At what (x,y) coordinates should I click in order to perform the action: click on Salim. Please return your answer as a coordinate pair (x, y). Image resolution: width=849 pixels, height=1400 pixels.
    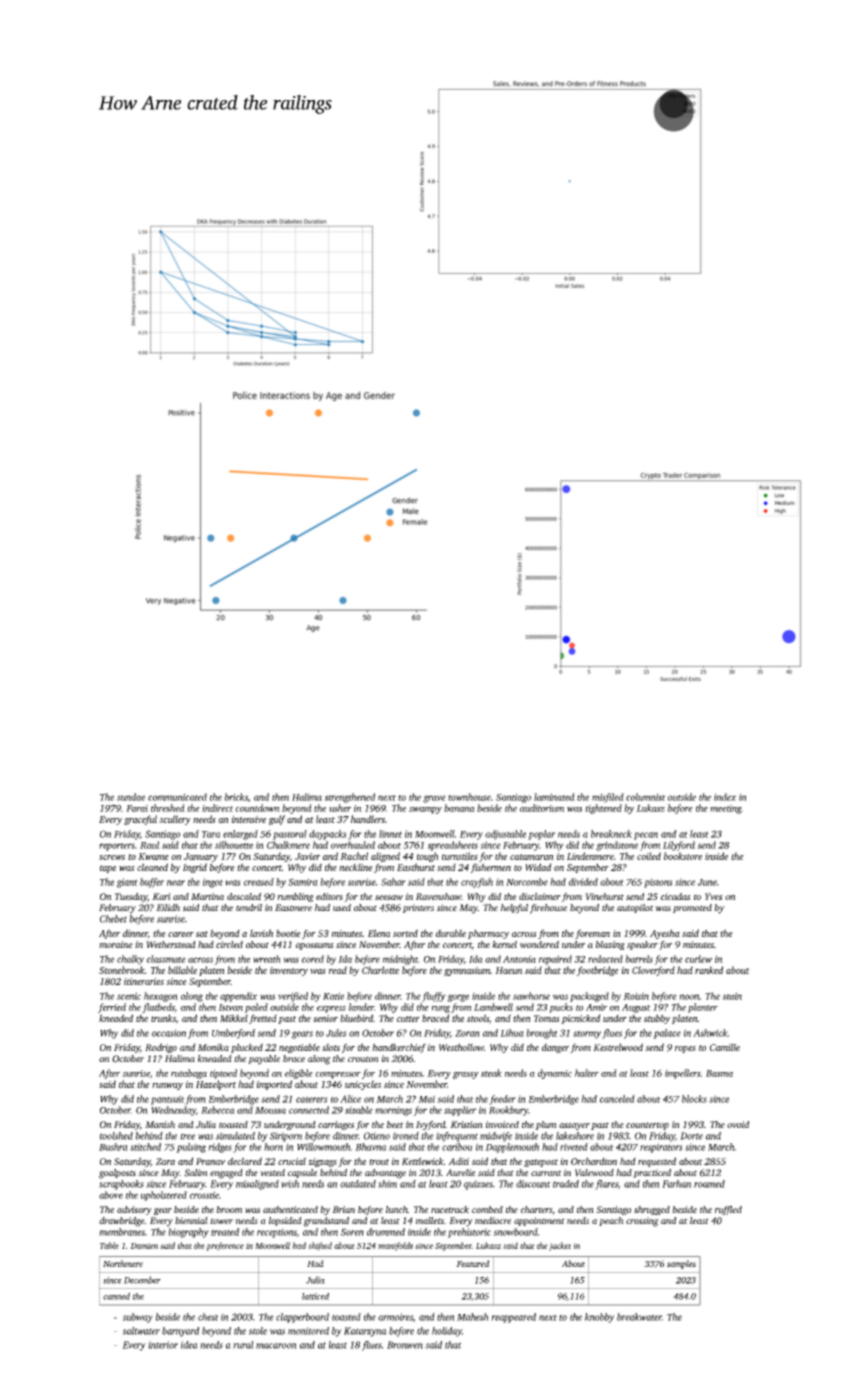
    Looking at the image, I should click on (196, 1173).
